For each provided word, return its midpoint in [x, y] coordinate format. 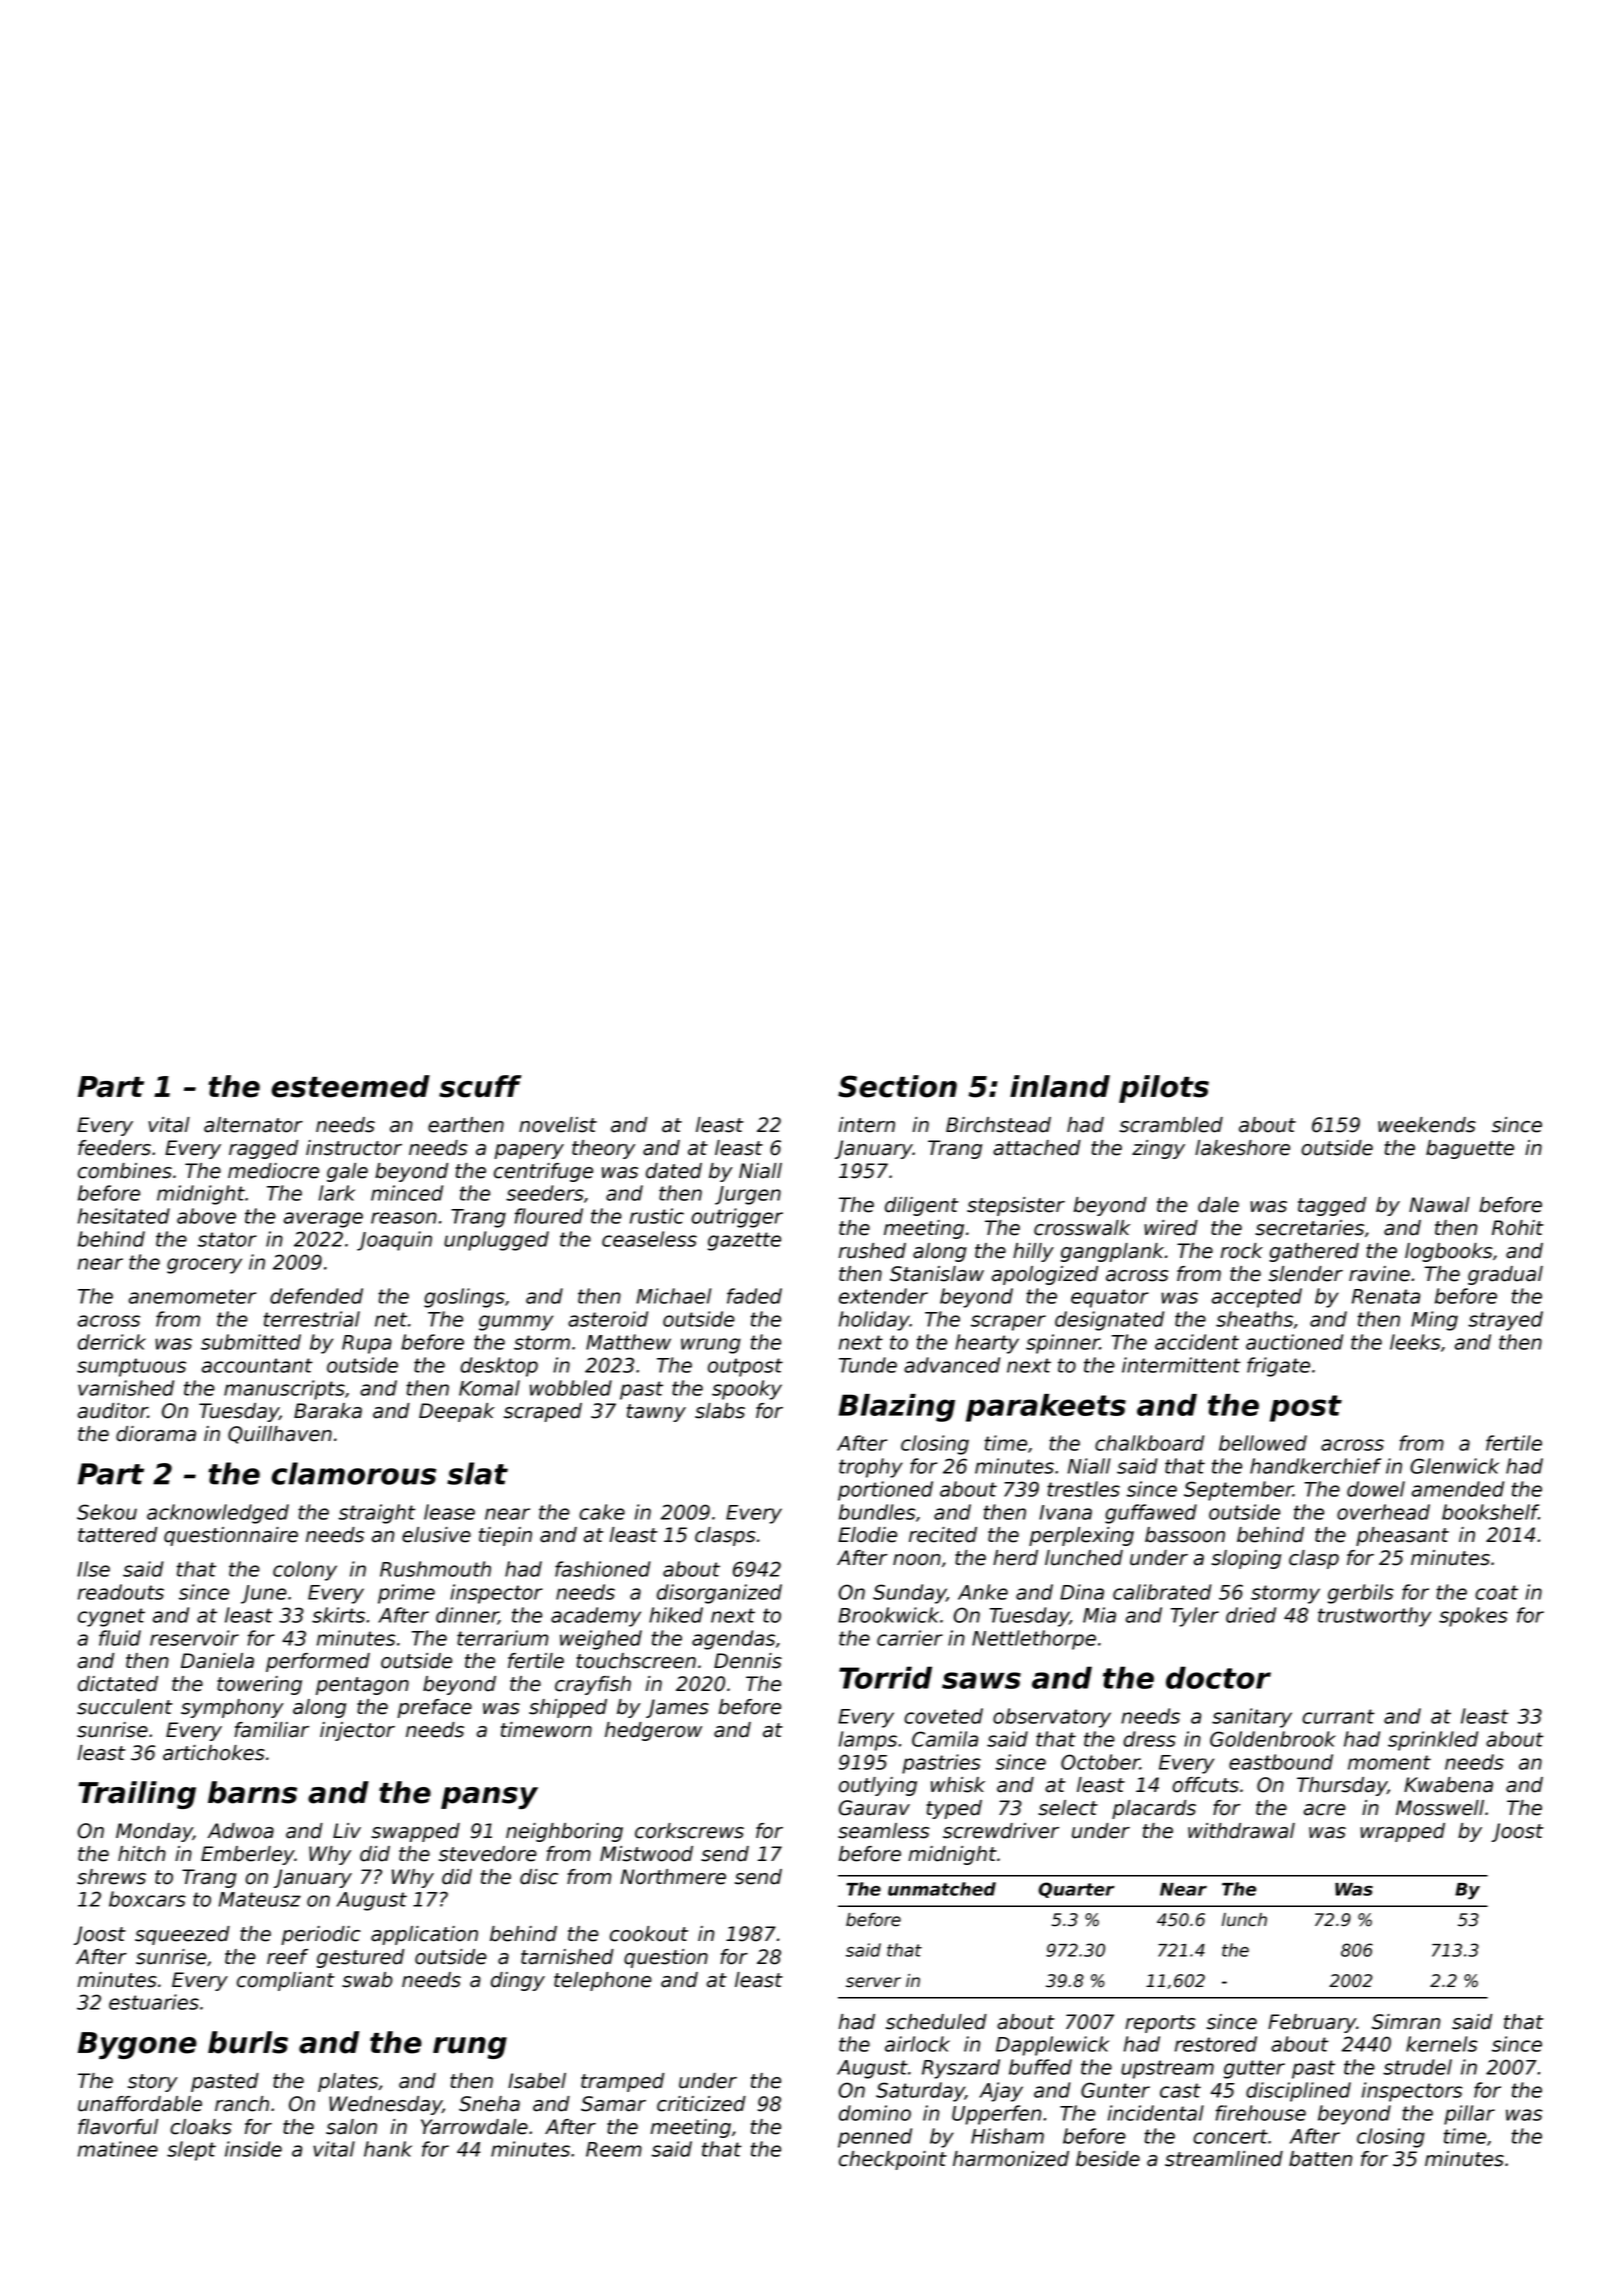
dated [674, 1171]
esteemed [350, 1086]
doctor [1218, 1677]
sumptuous [131, 1367]
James [677, 1708]
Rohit [1518, 1228]
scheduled [936, 2022]
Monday [154, 1832]
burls [248, 2042]
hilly [1033, 1252]
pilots [1164, 1089]
